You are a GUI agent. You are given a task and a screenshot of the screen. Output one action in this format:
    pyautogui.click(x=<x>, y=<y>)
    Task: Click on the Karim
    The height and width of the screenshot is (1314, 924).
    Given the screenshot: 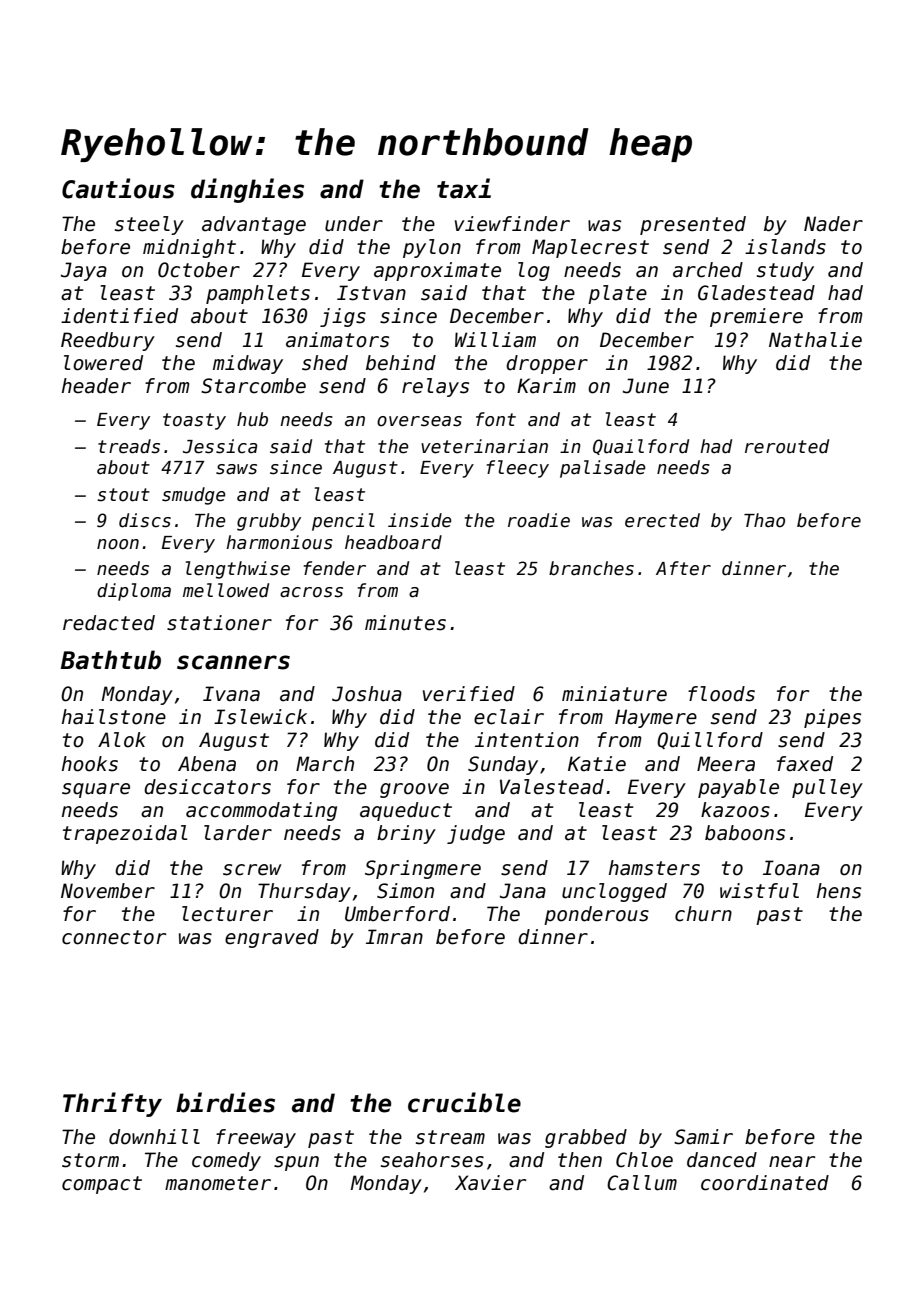 What is the action you would take?
    pyautogui.click(x=546, y=386)
